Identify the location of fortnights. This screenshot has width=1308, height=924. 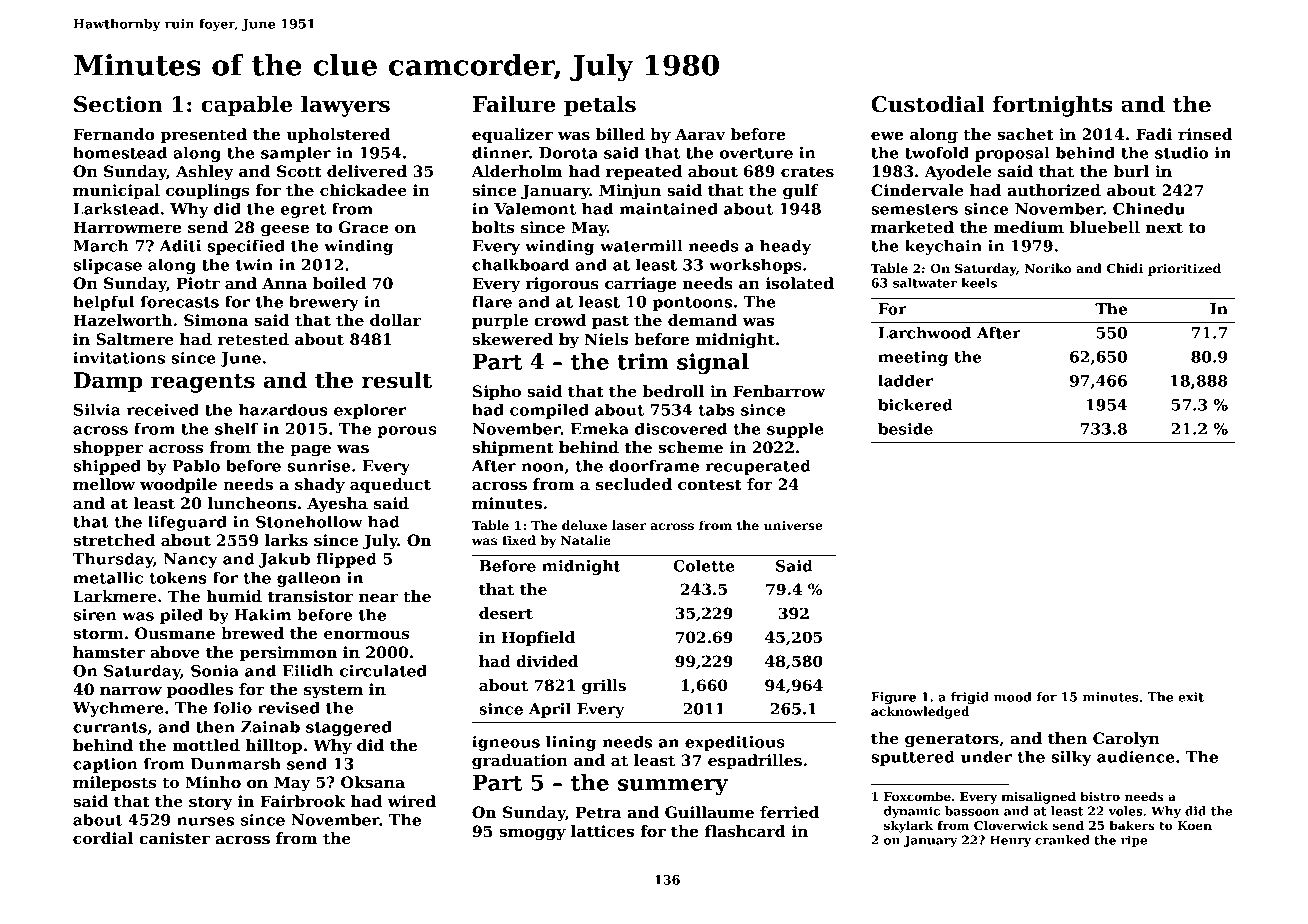
(1053, 106).
